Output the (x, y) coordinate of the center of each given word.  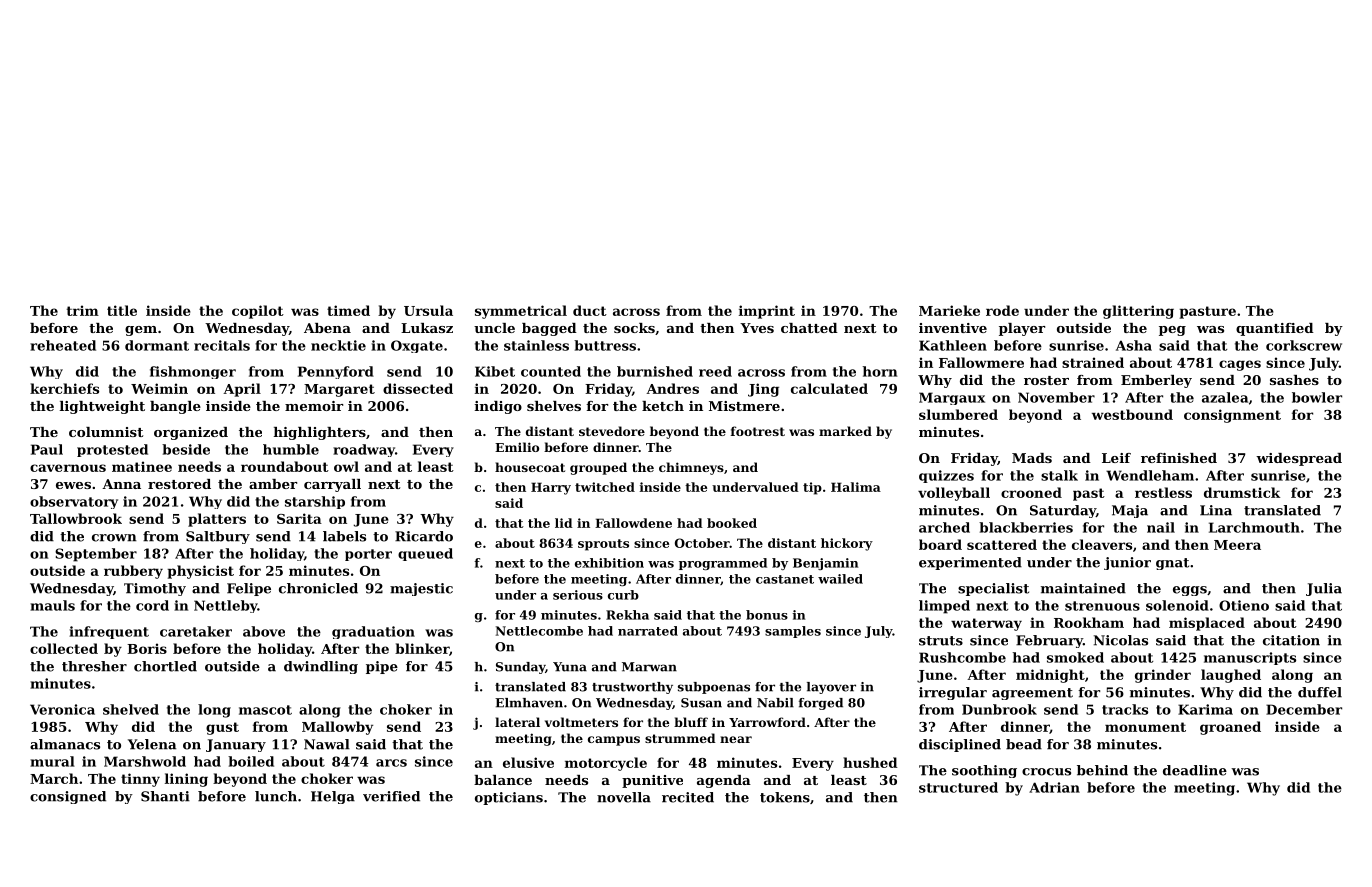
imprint (767, 312)
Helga (333, 797)
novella (624, 797)
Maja (1130, 511)
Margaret (339, 390)
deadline (1195, 770)
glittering (1138, 312)
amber (273, 484)
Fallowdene (633, 523)
